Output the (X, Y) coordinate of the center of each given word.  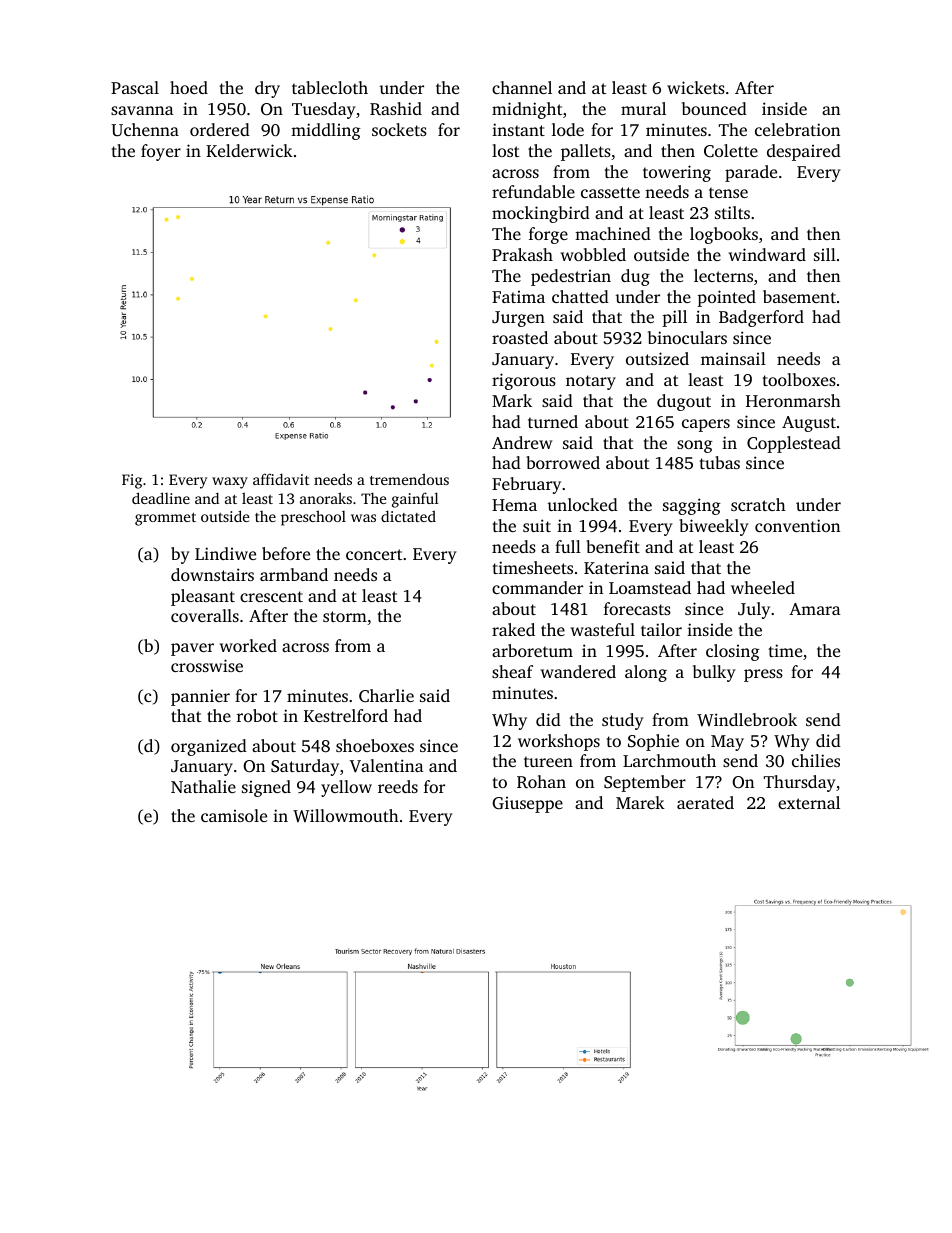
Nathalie (203, 786)
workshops (559, 742)
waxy (230, 483)
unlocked (582, 504)
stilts (732, 212)
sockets (399, 129)
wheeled (763, 587)
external (809, 802)
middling (326, 131)
